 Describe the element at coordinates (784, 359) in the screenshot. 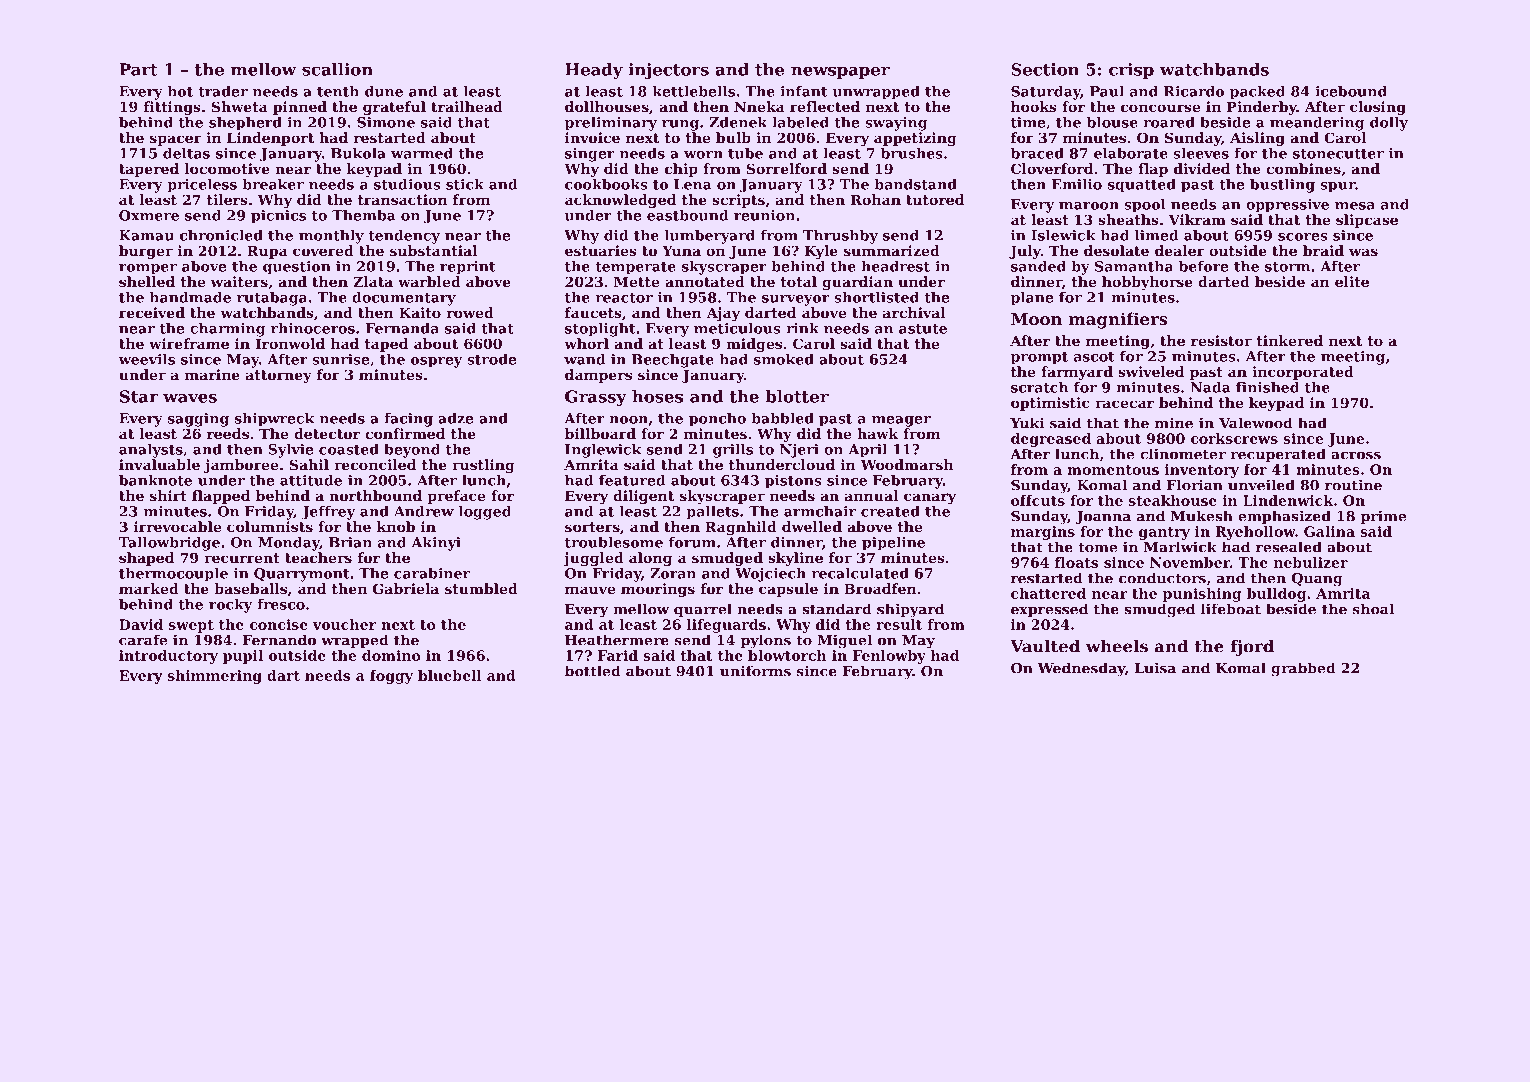

I see `smoked` at that location.
